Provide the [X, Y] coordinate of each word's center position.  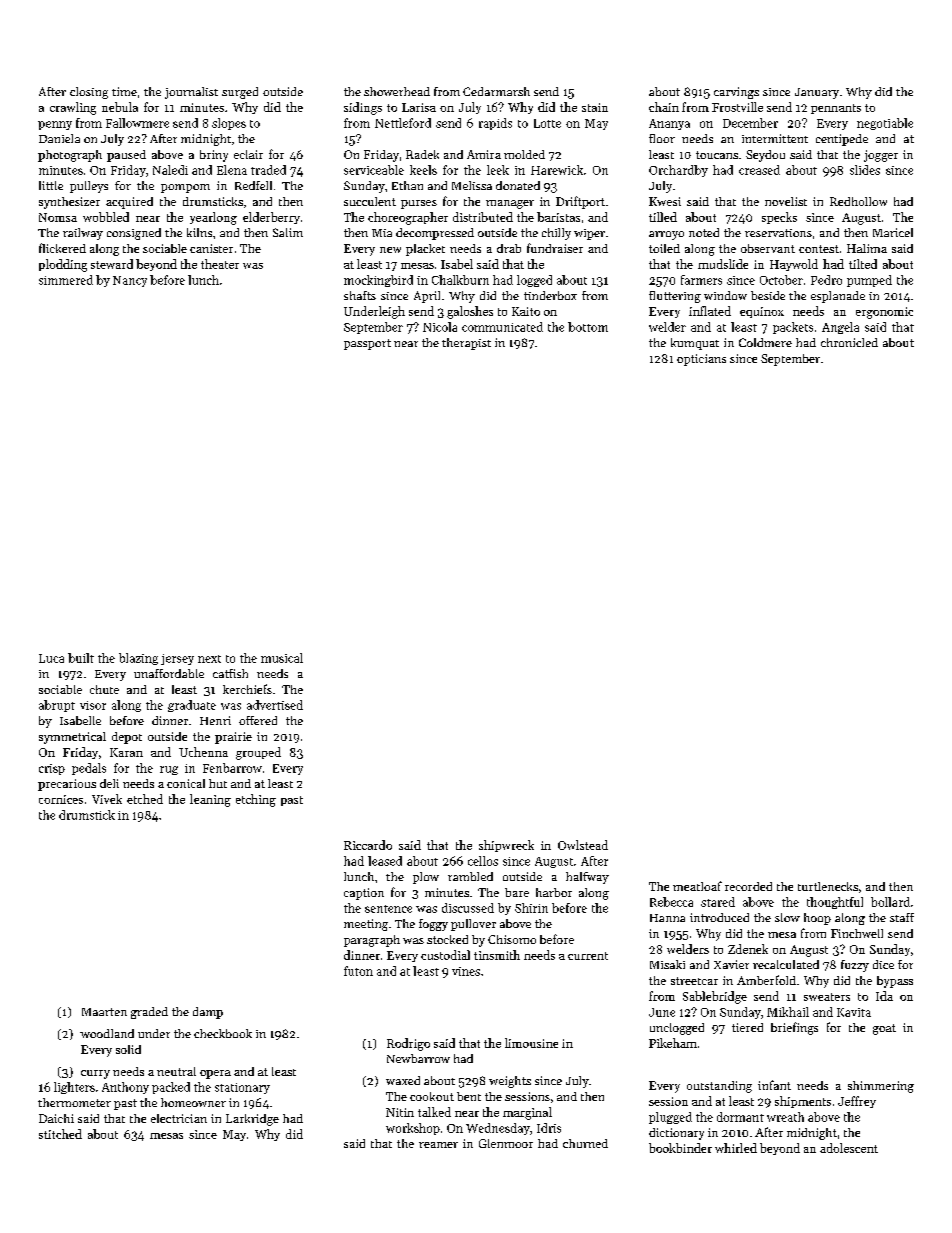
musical [282, 658]
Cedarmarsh [496, 91]
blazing [138, 659]
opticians [701, 360]
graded [149, 1013]
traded [268, 170]
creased [759, 170]
